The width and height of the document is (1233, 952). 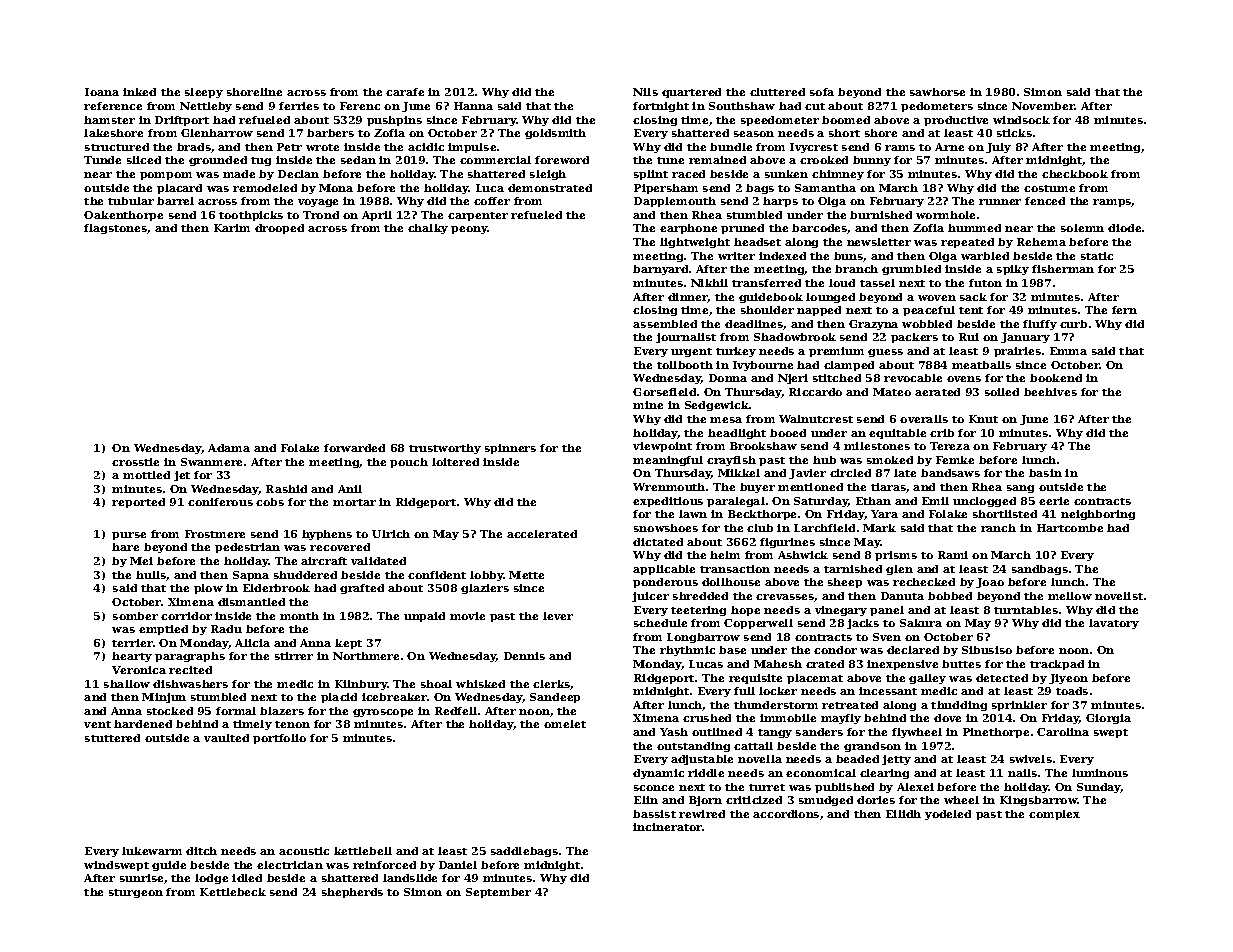 I want to click on drooped, so click(x=279, y=229).
